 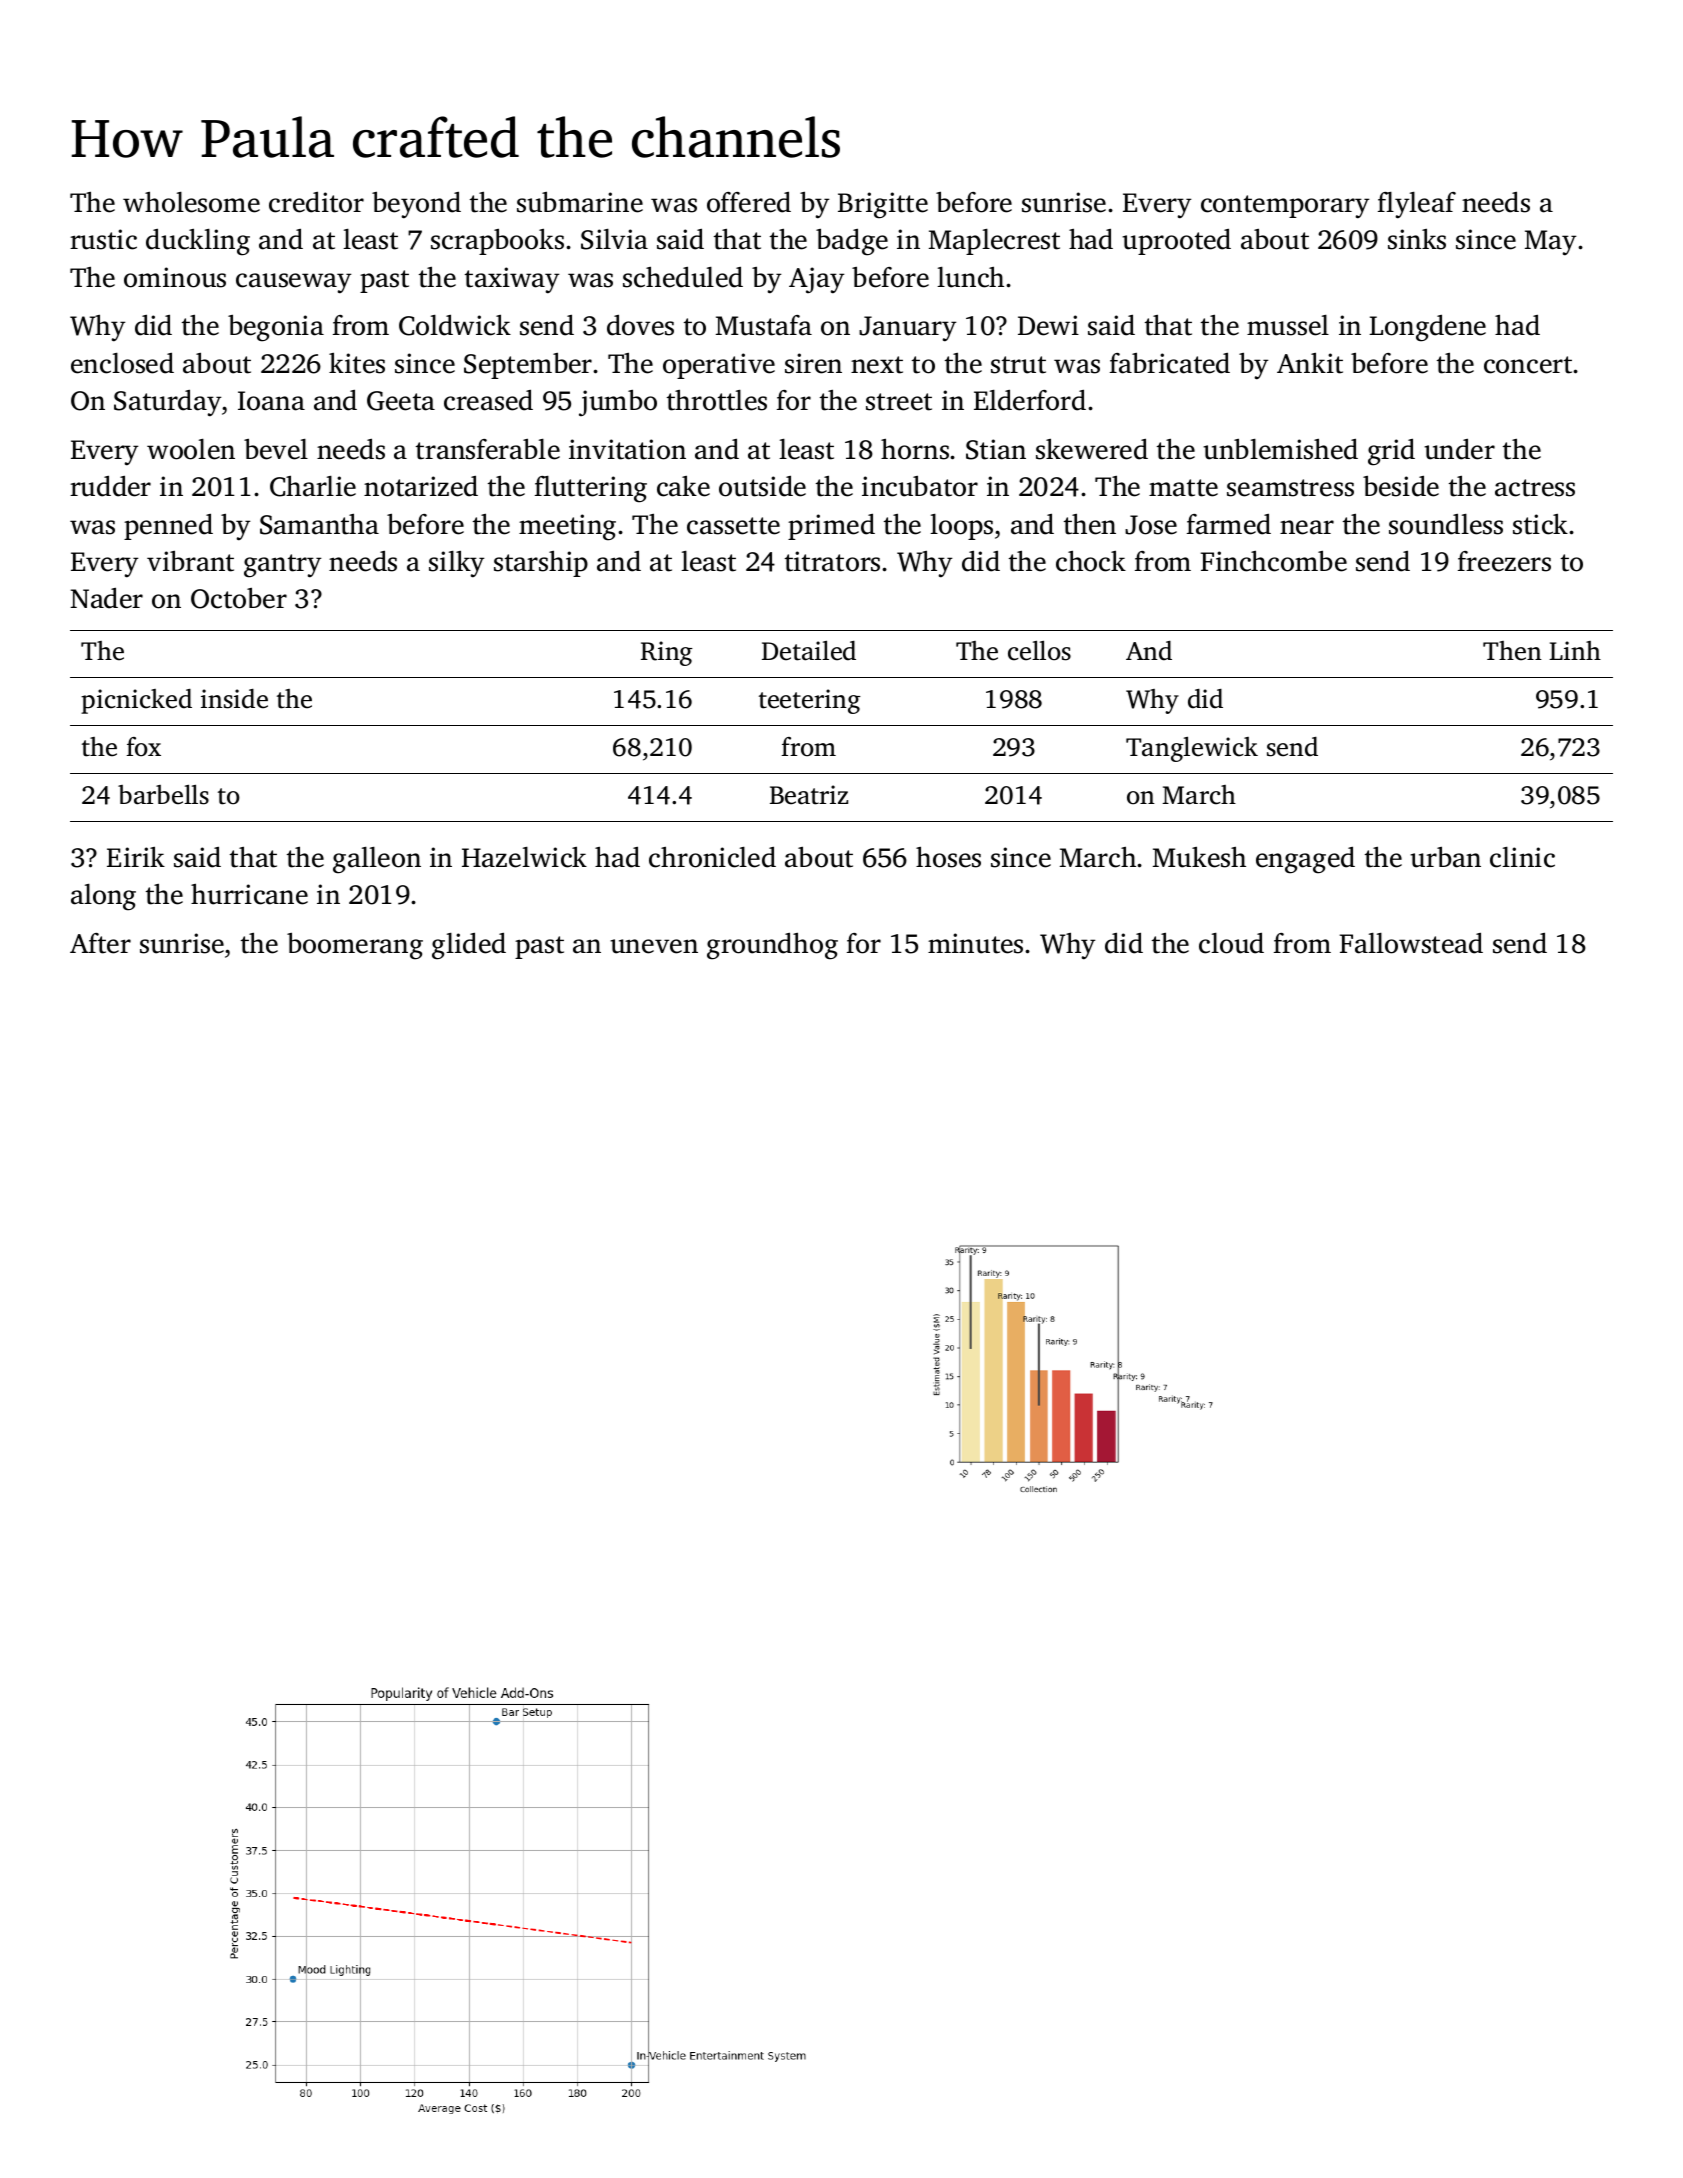 What do you see at coordinates (416, 205) in the image?
I see `beyond` at bounding box center [416, 205].
